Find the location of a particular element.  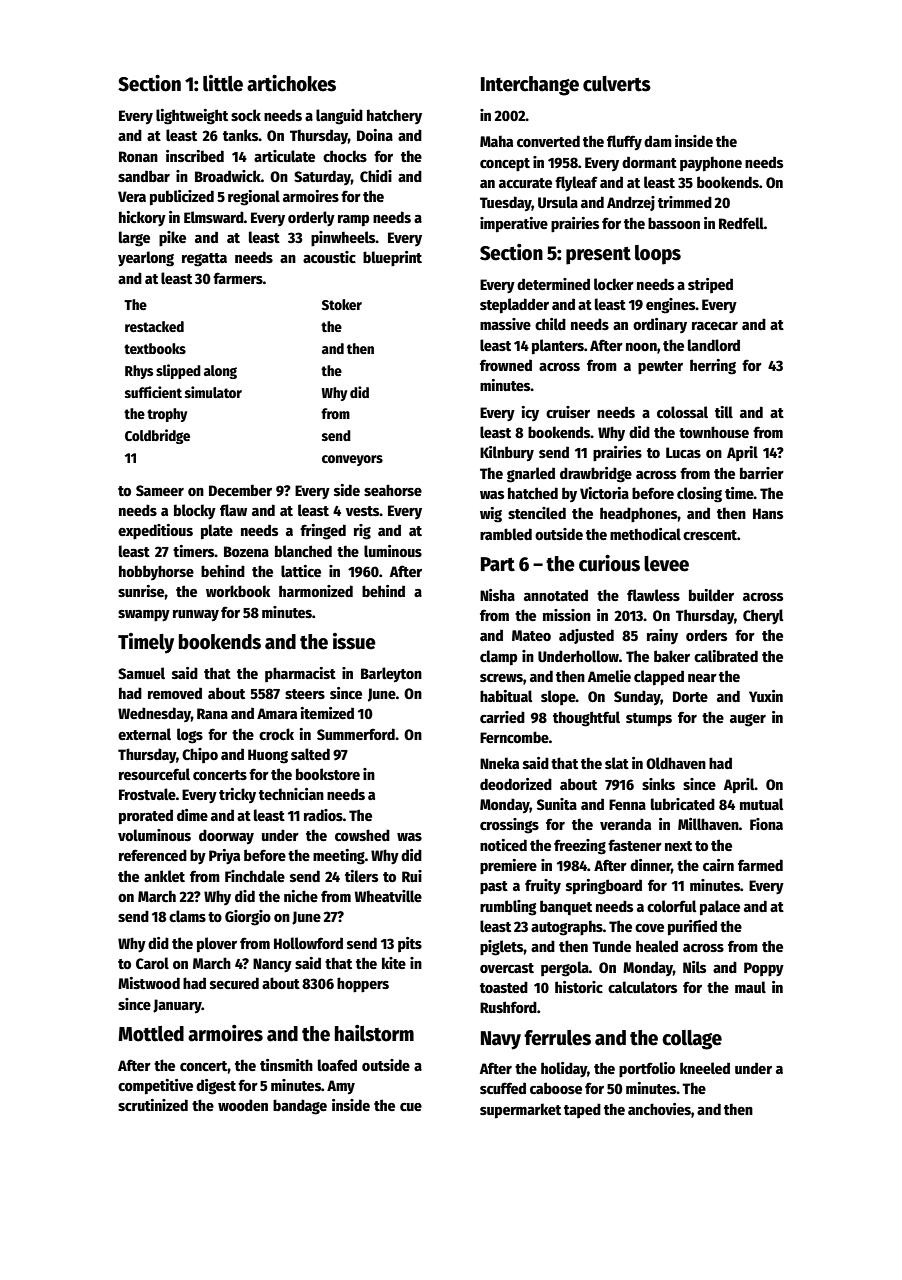

Barleyton is located at coordinates (391, 674).
